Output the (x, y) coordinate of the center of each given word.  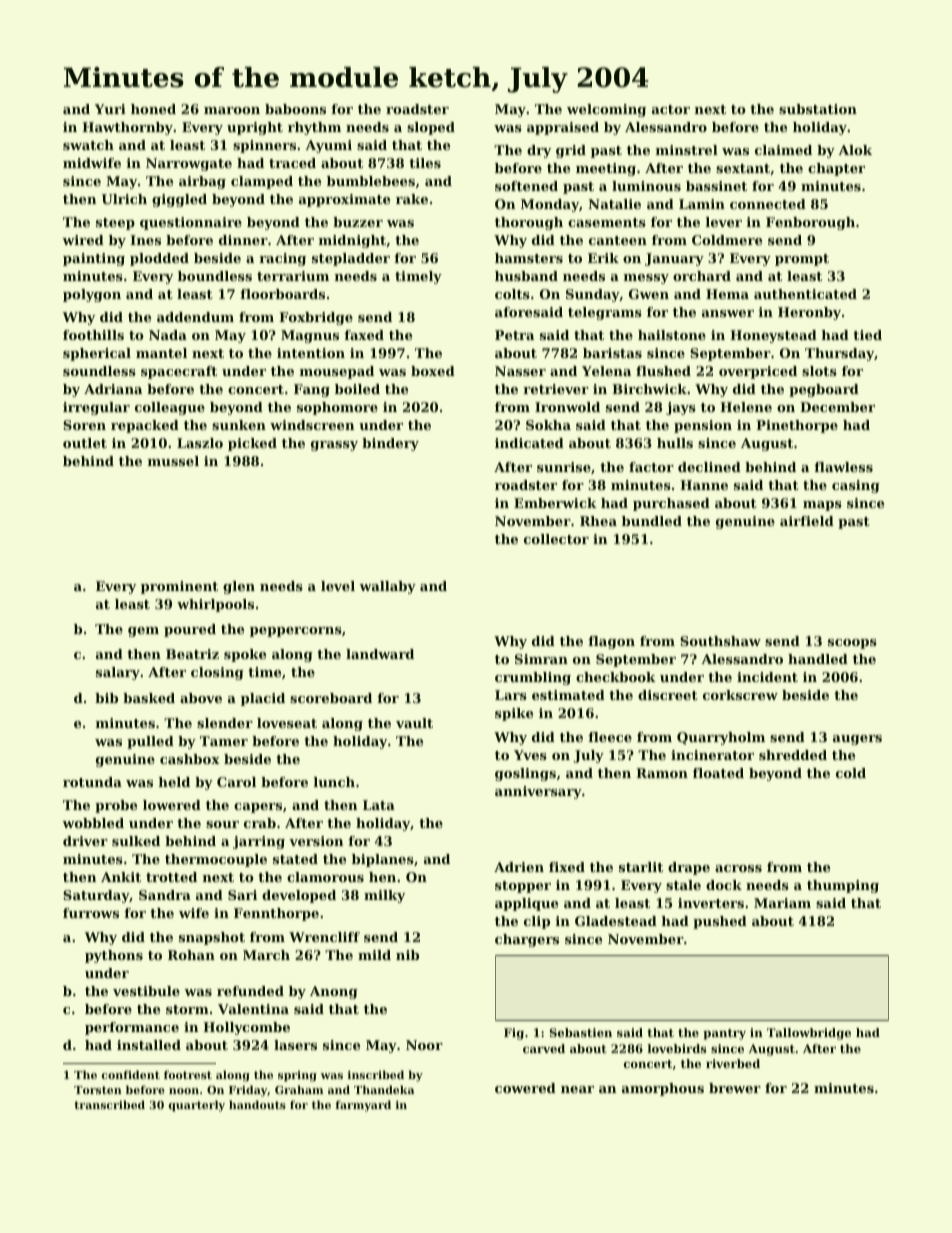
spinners (264, 146)
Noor (424, 1045)
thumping (843, 886)
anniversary (538, 792)
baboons (295, 109)
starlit (641, 867)
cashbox (190, 759)
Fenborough (810, 223)
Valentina (253, 1009)
